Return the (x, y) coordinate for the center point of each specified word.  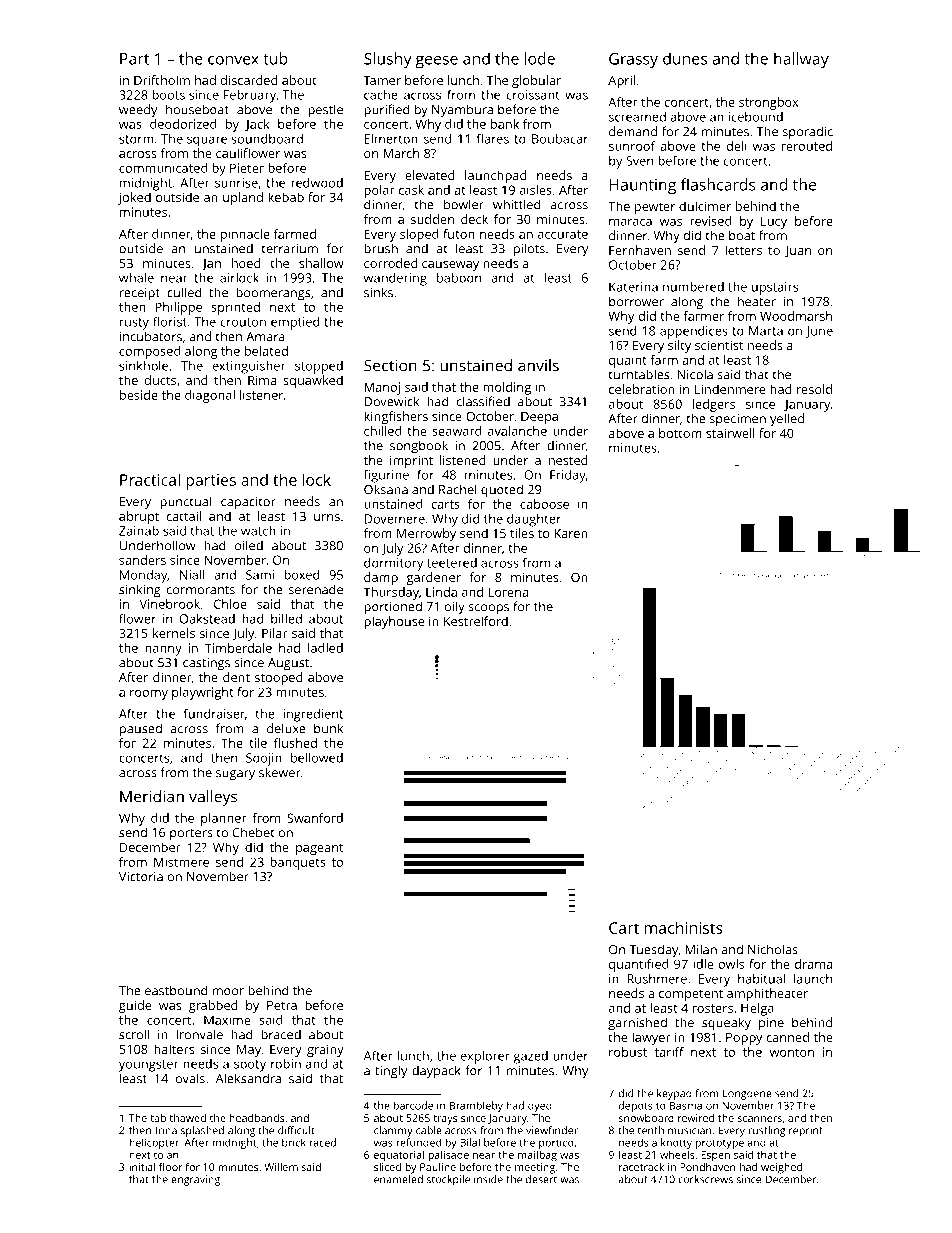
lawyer (652, 1038)
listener (261, 395)
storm (136, 139)
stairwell (730, 433)
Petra (282, 1005)
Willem (281, 1167)
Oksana (386, 489)
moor (228, 992)
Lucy (774, 222)
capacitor (248, 503)
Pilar (275, 633)
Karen (571, 533)
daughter (534, 520)
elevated (430, 175)
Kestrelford (476, 621)
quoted (502, 490)
